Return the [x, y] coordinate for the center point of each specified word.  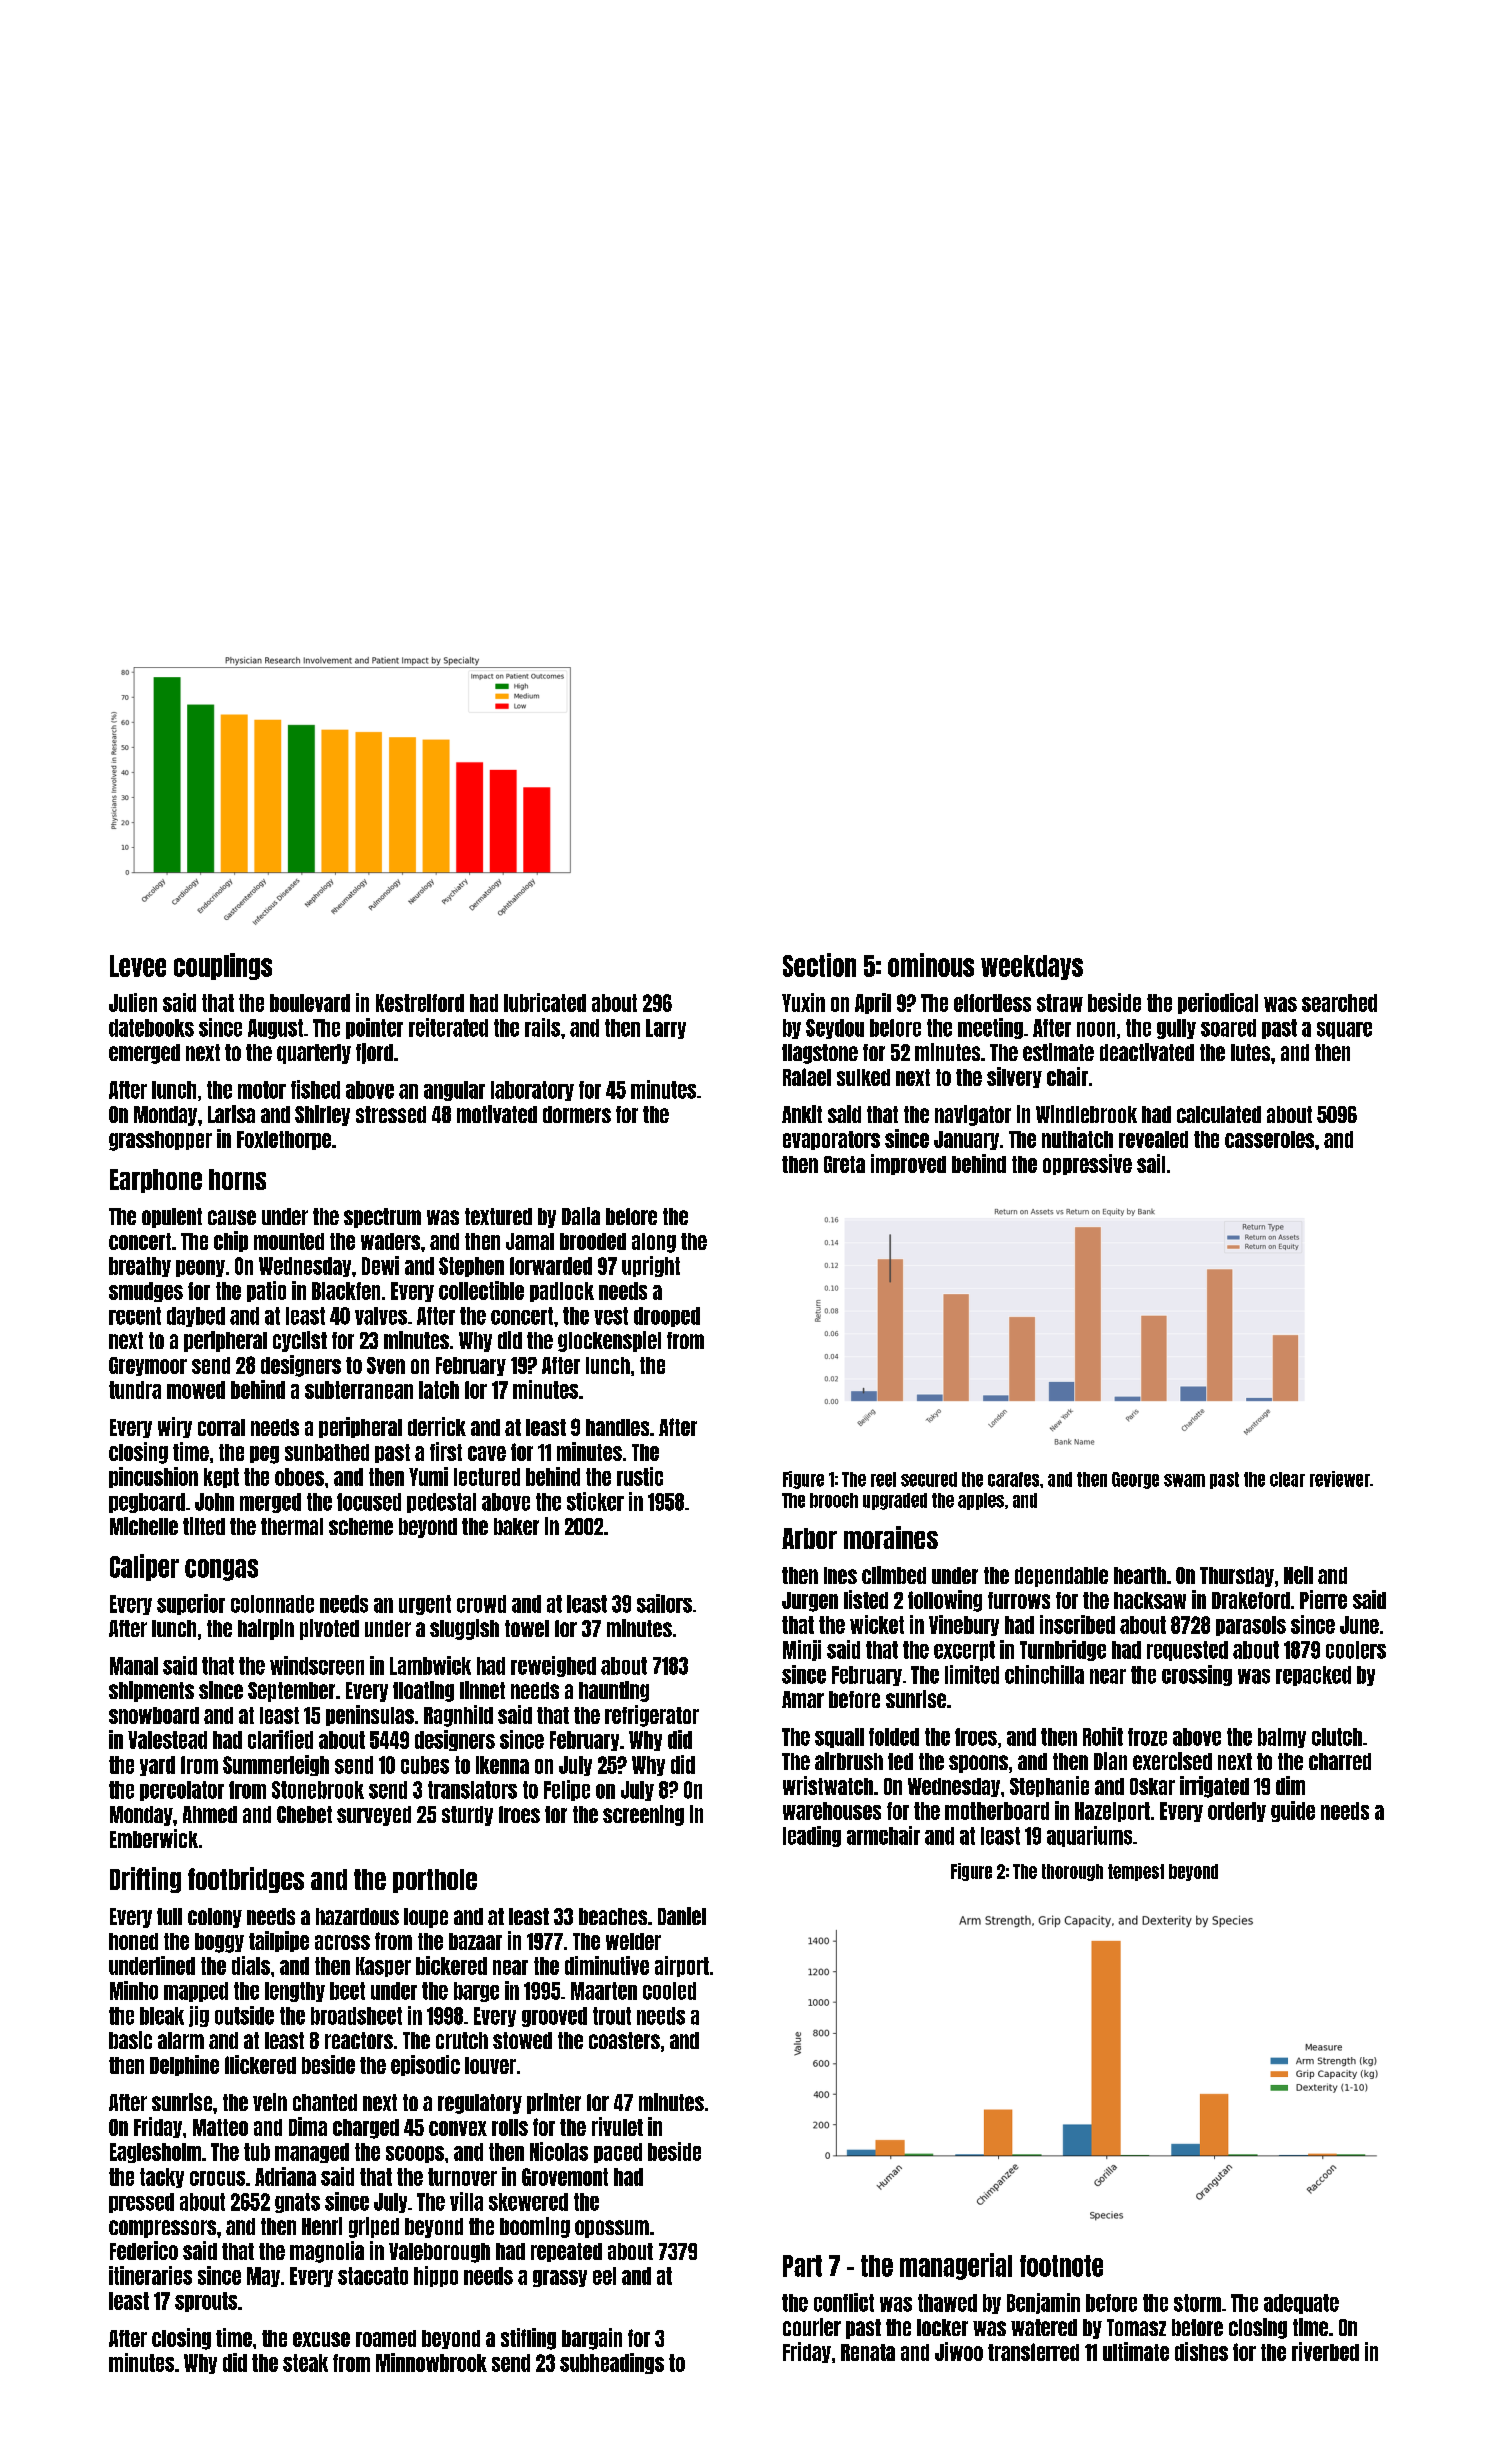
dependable [1061, 1577]
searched [1339, 1003]
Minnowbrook [431, 2362]
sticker [595, 1501]
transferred [1033, 2352]
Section [819, 965]
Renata [868, 2352]
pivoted [329, 1629]
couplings [223, 966]
